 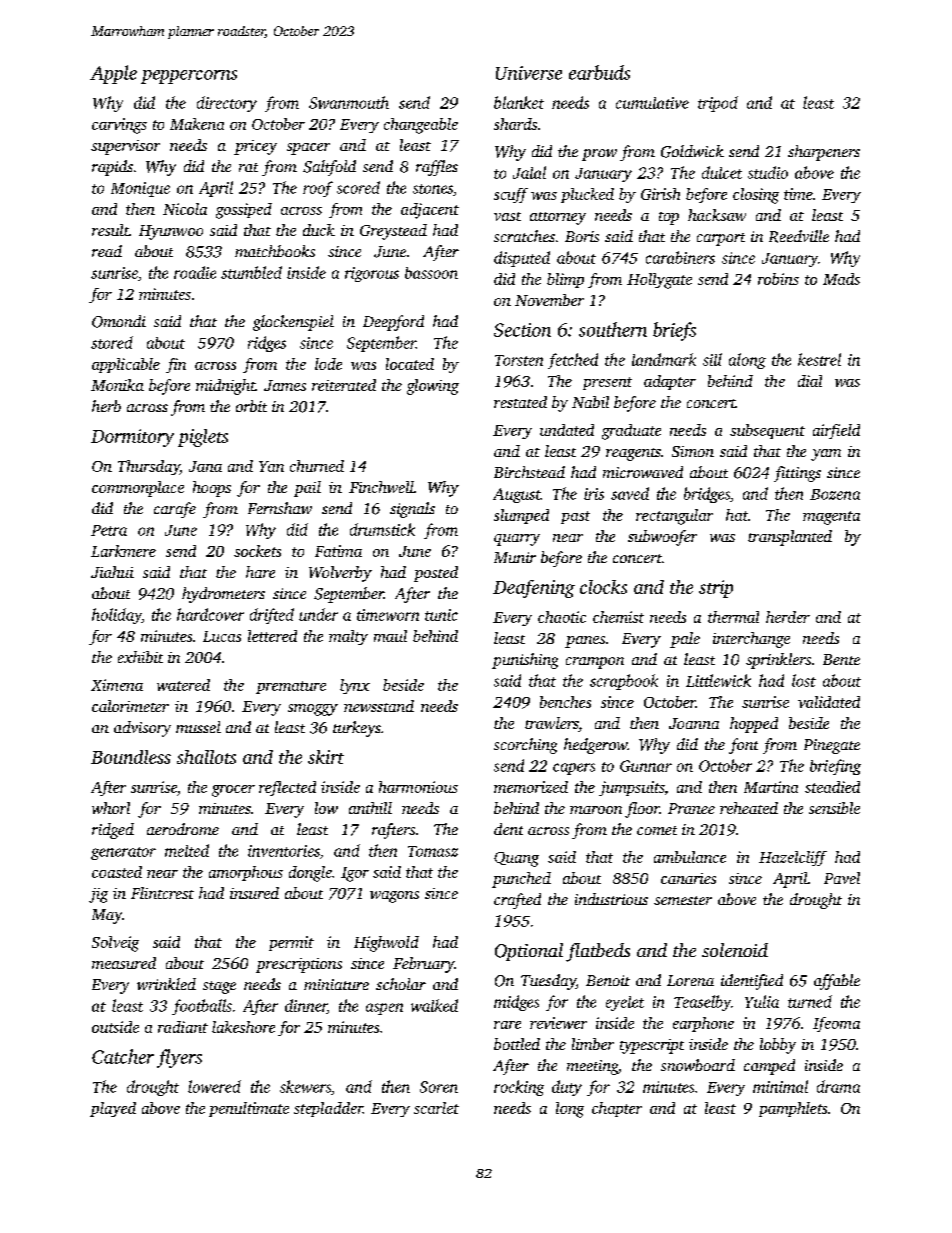 What do you see at coordinates (189, 77) in the screenshot?
I see `peppercorns` at bounding box center [189, 77].
